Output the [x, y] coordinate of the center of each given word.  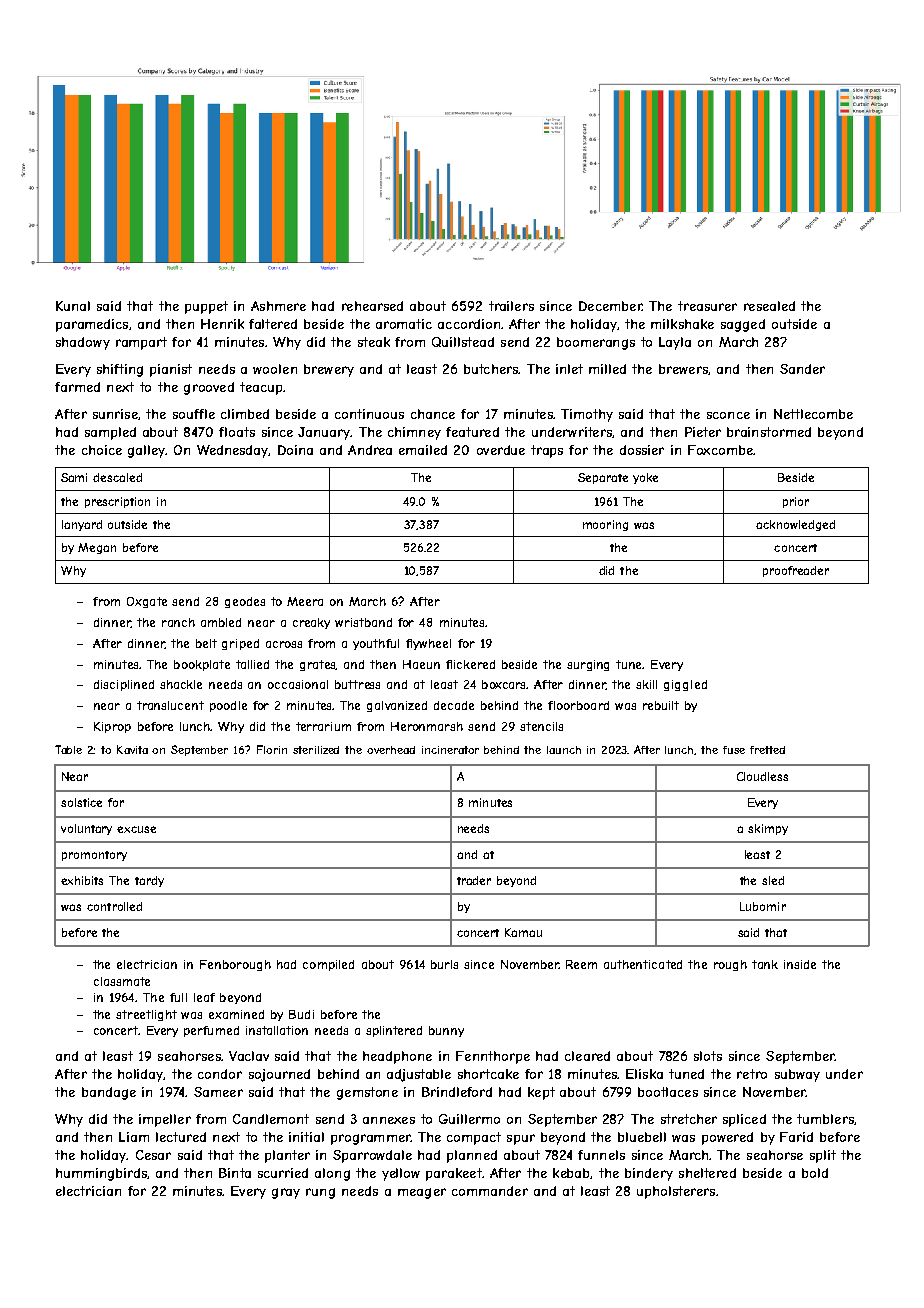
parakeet [454, 1174]
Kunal [73, 306]
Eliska [644, 1074]
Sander [802, 369]
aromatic [404, 324]
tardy [149, 881]
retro [752, 1074]
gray [286, 1193]
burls [444, 964]
